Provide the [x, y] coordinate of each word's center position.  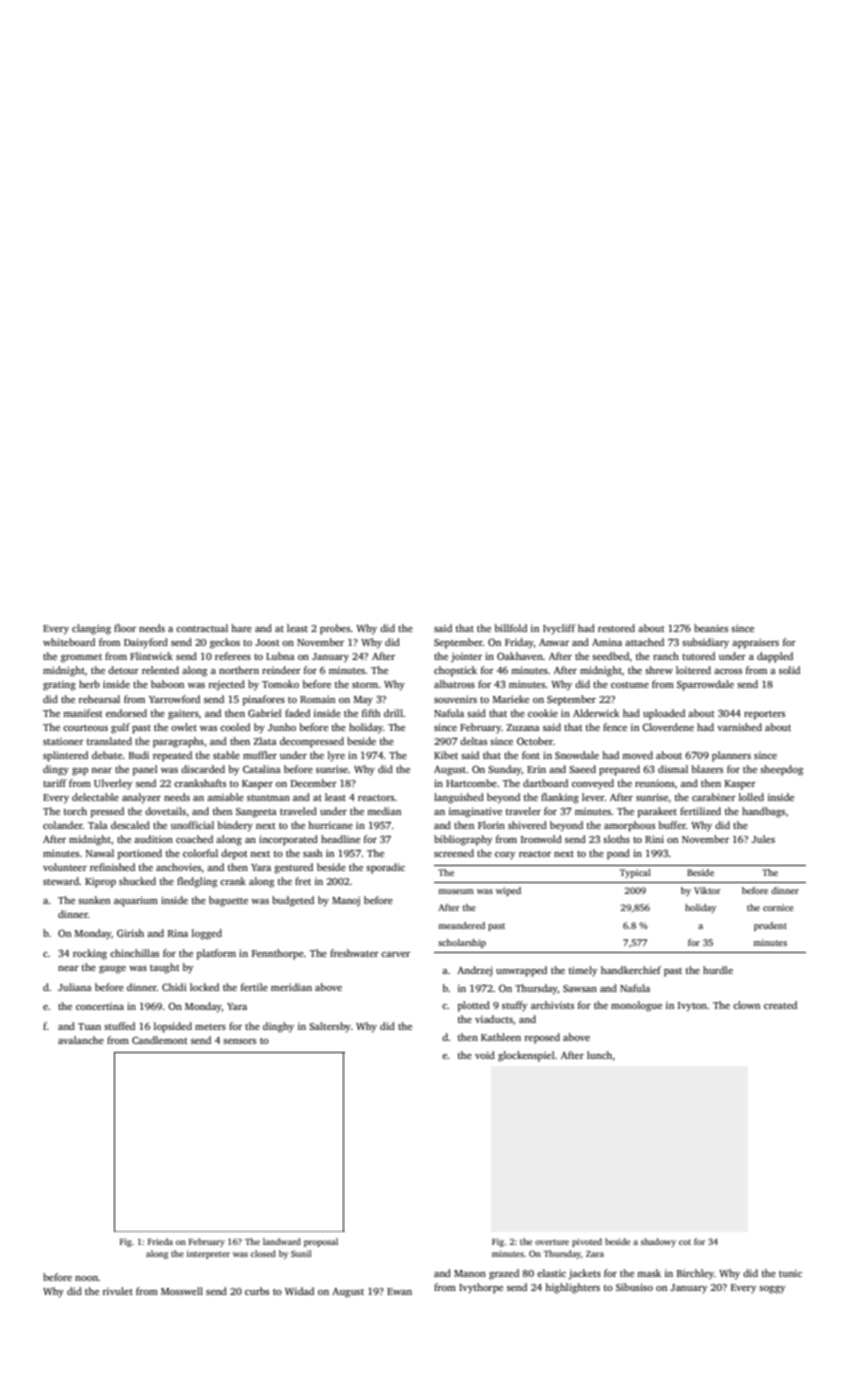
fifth [371, 713]
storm [365, 685]
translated [109, 741]
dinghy [278, 1027]
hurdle [718, 970]
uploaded [664, 714]
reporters [764, 715]
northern [239, 670]
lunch [599, 1055]
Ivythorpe [481, 1288]
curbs [257, 1291]
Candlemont [160, 1040]
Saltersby [330, 1027]
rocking [90, 954]
